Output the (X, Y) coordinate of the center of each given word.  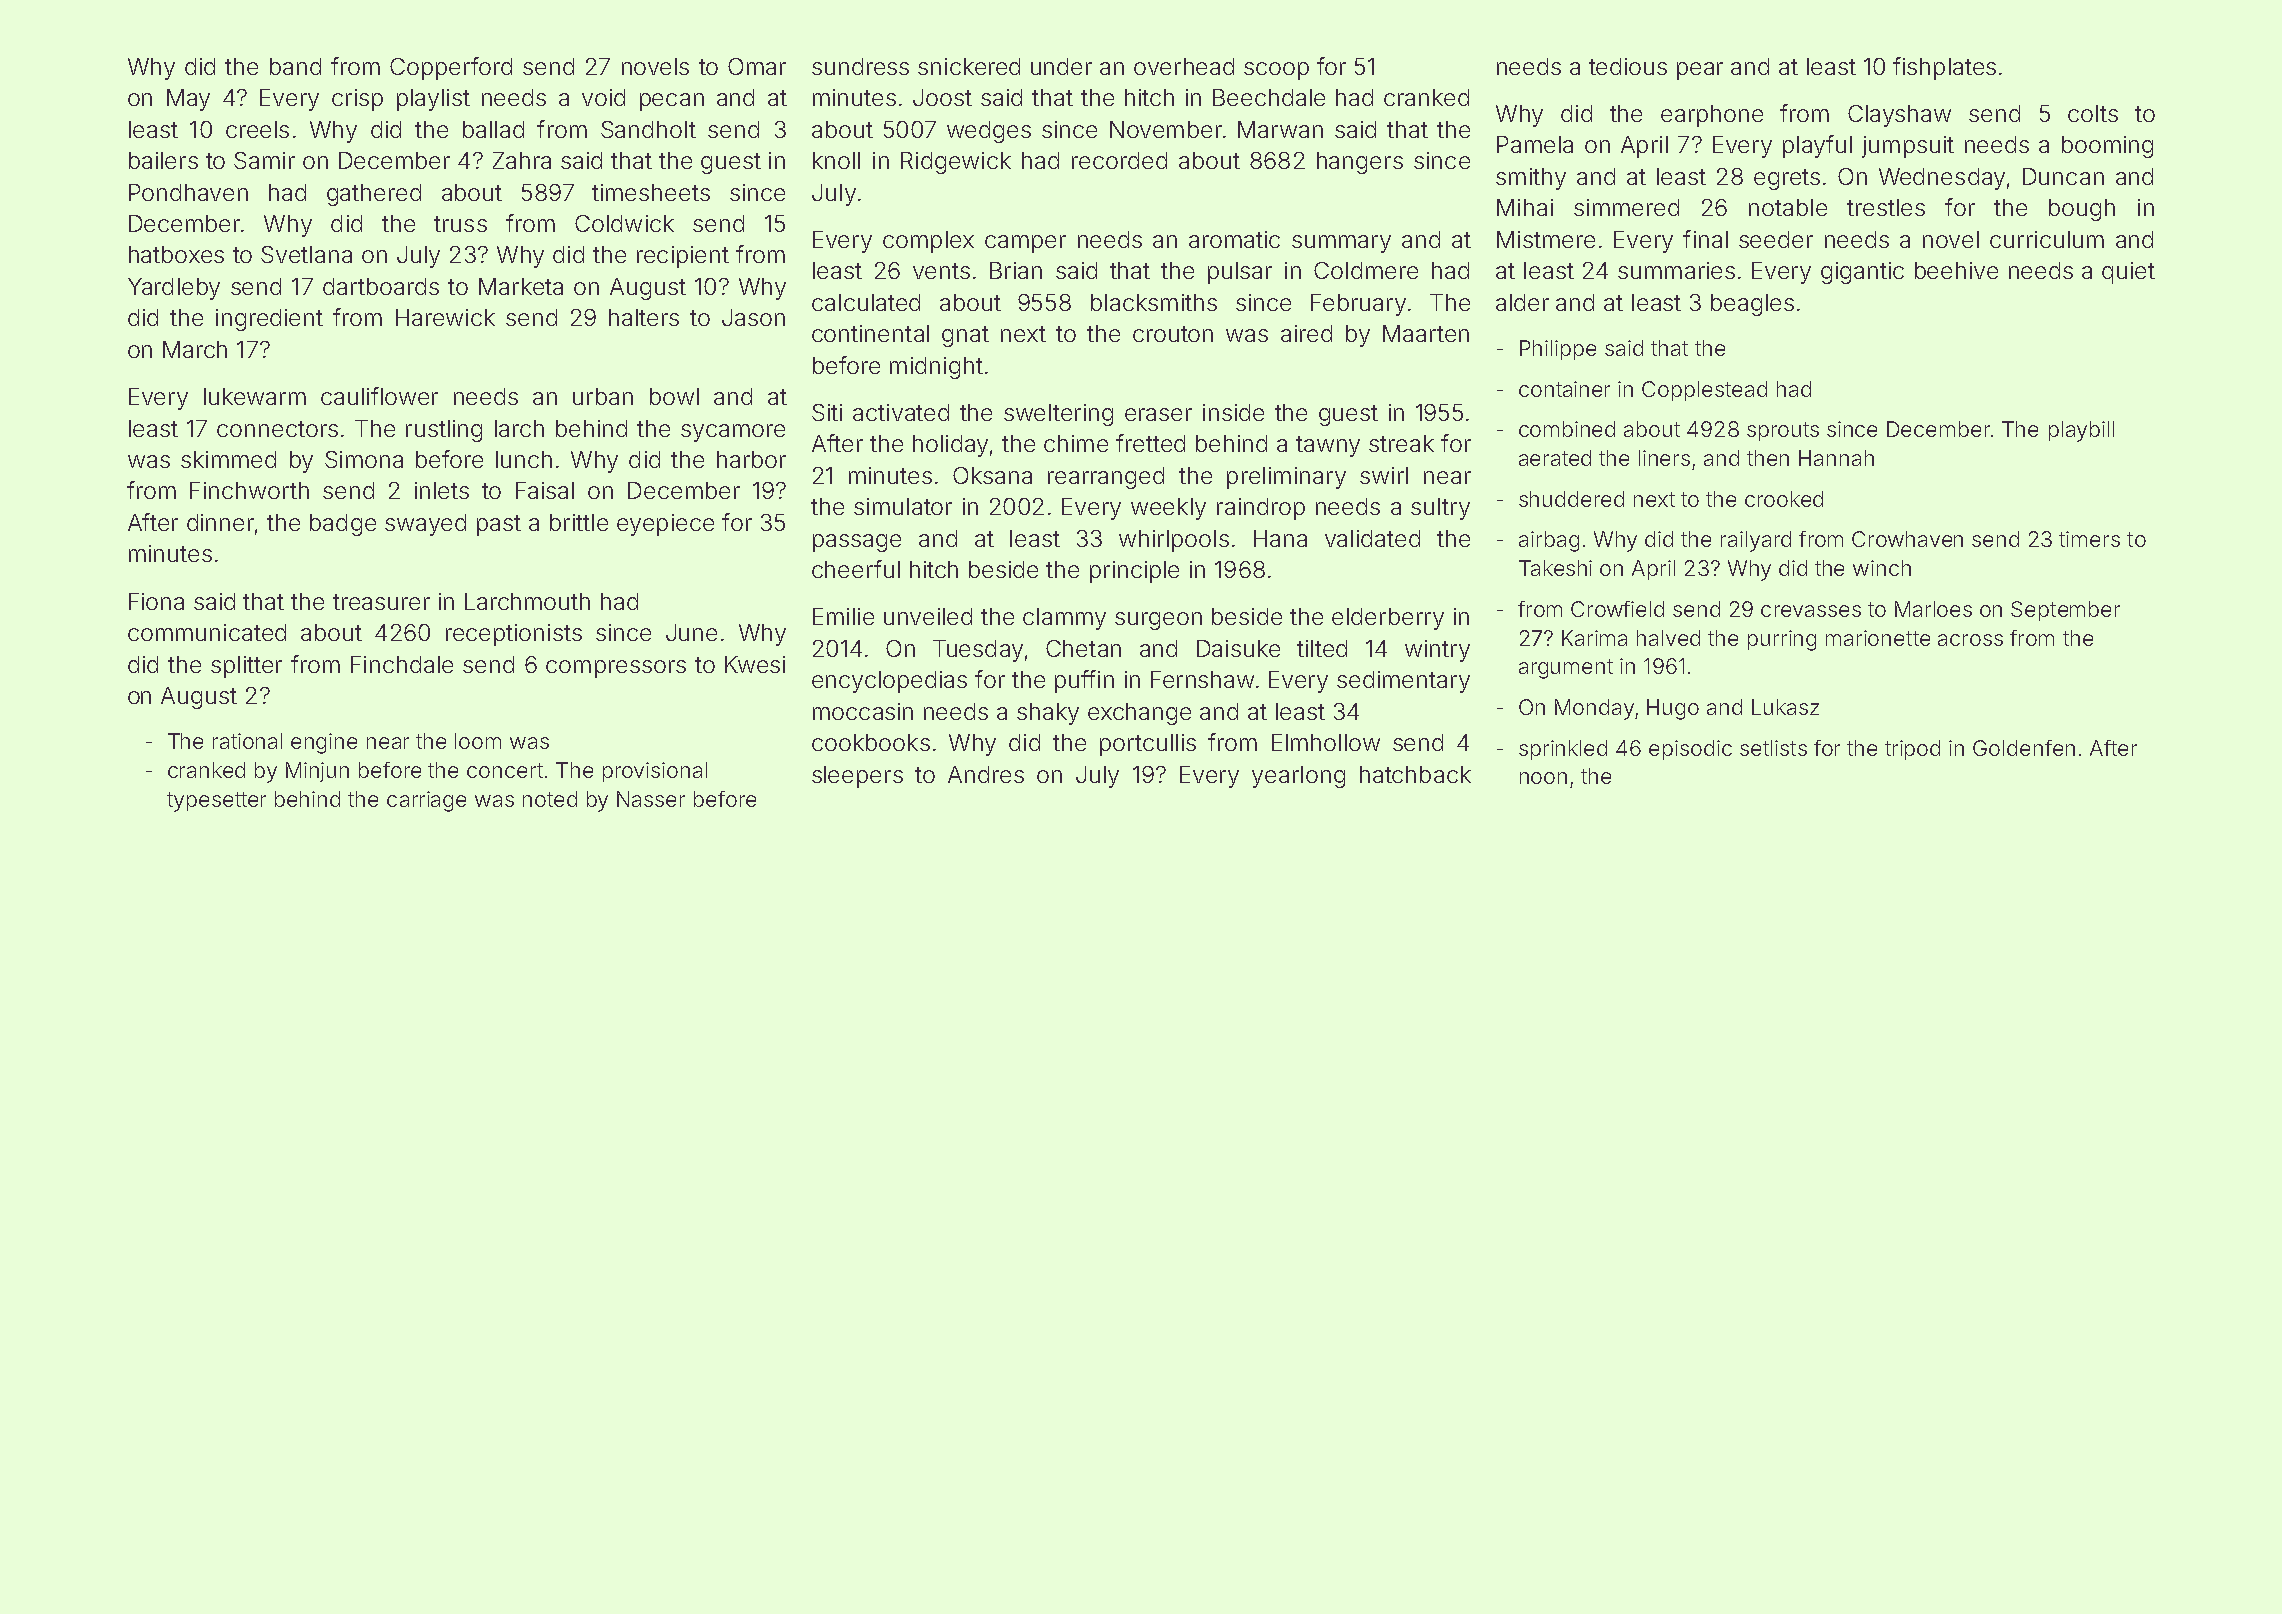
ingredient (269, 320)
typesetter (216, 802)
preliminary (1286, 478)
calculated (866, 302)
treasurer (381, 602)
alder (1522, 302)
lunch (524, 459)
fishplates (1944, 68)
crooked (1784, 499)
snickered (969, 66)
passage (857, 543)
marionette (1878, 638)
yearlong (1298, 777)
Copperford (451, 68)
